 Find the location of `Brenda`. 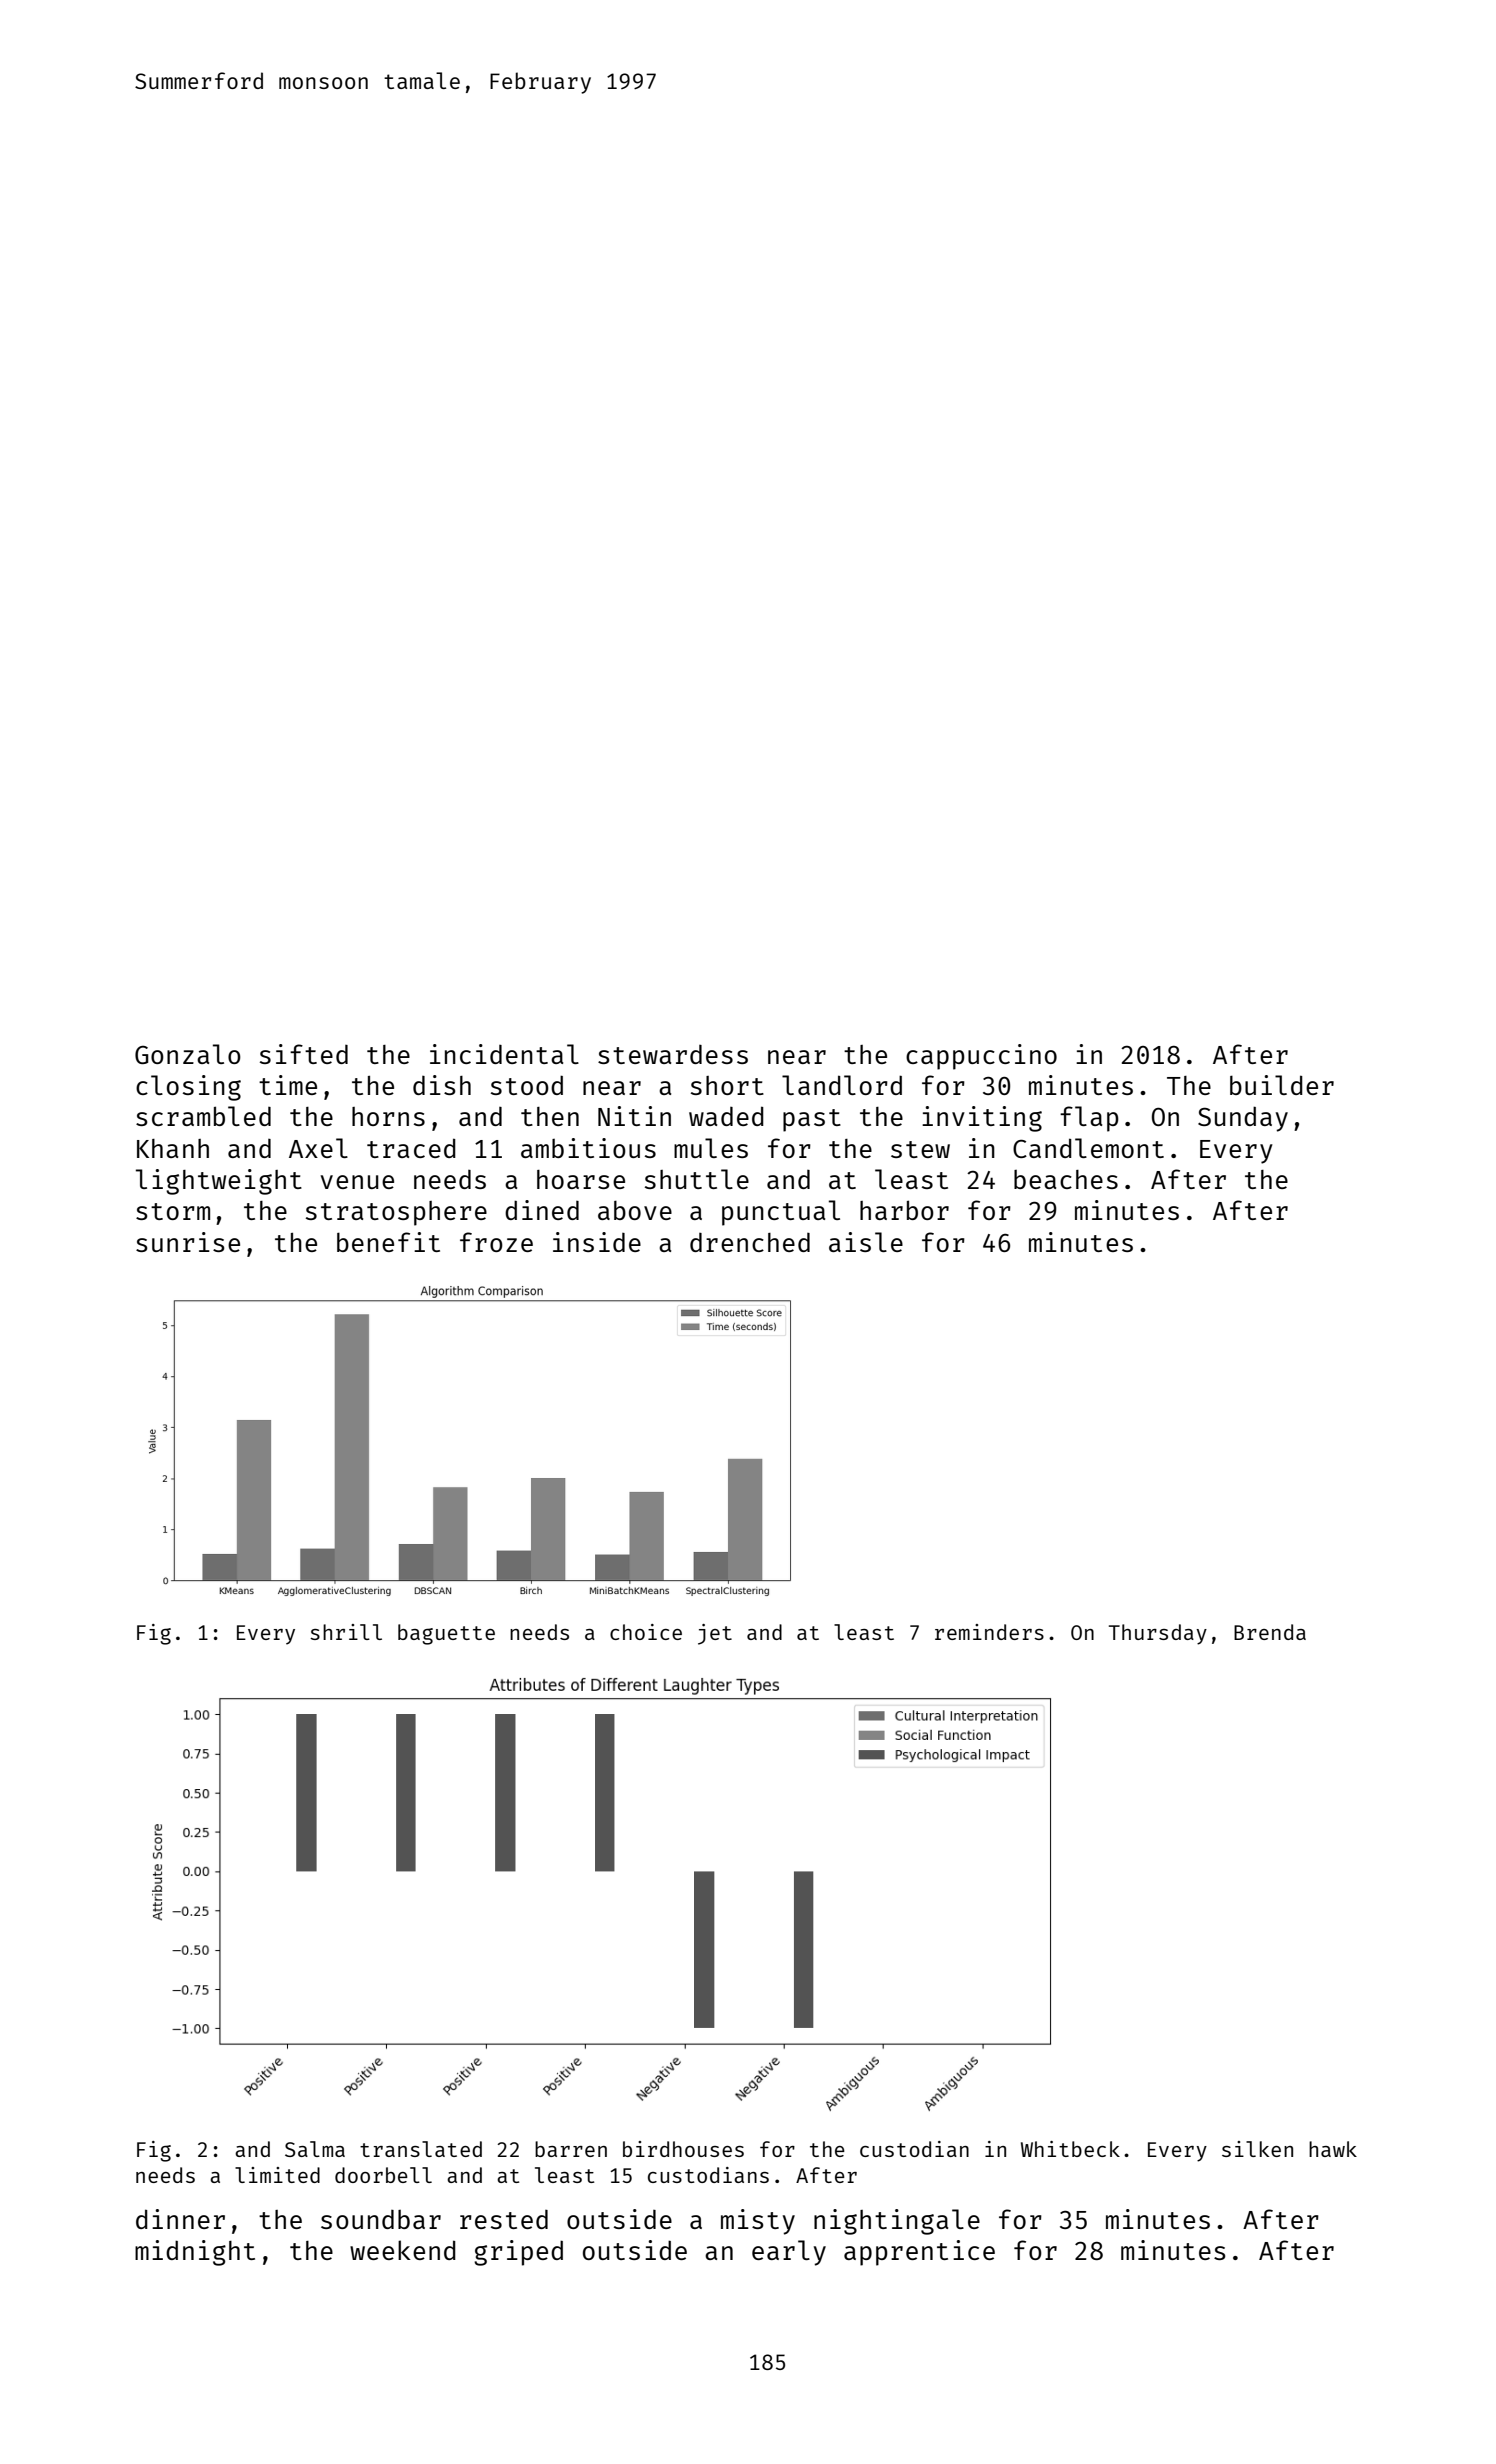

Brenda is located at coordinates (1270, 1632).
